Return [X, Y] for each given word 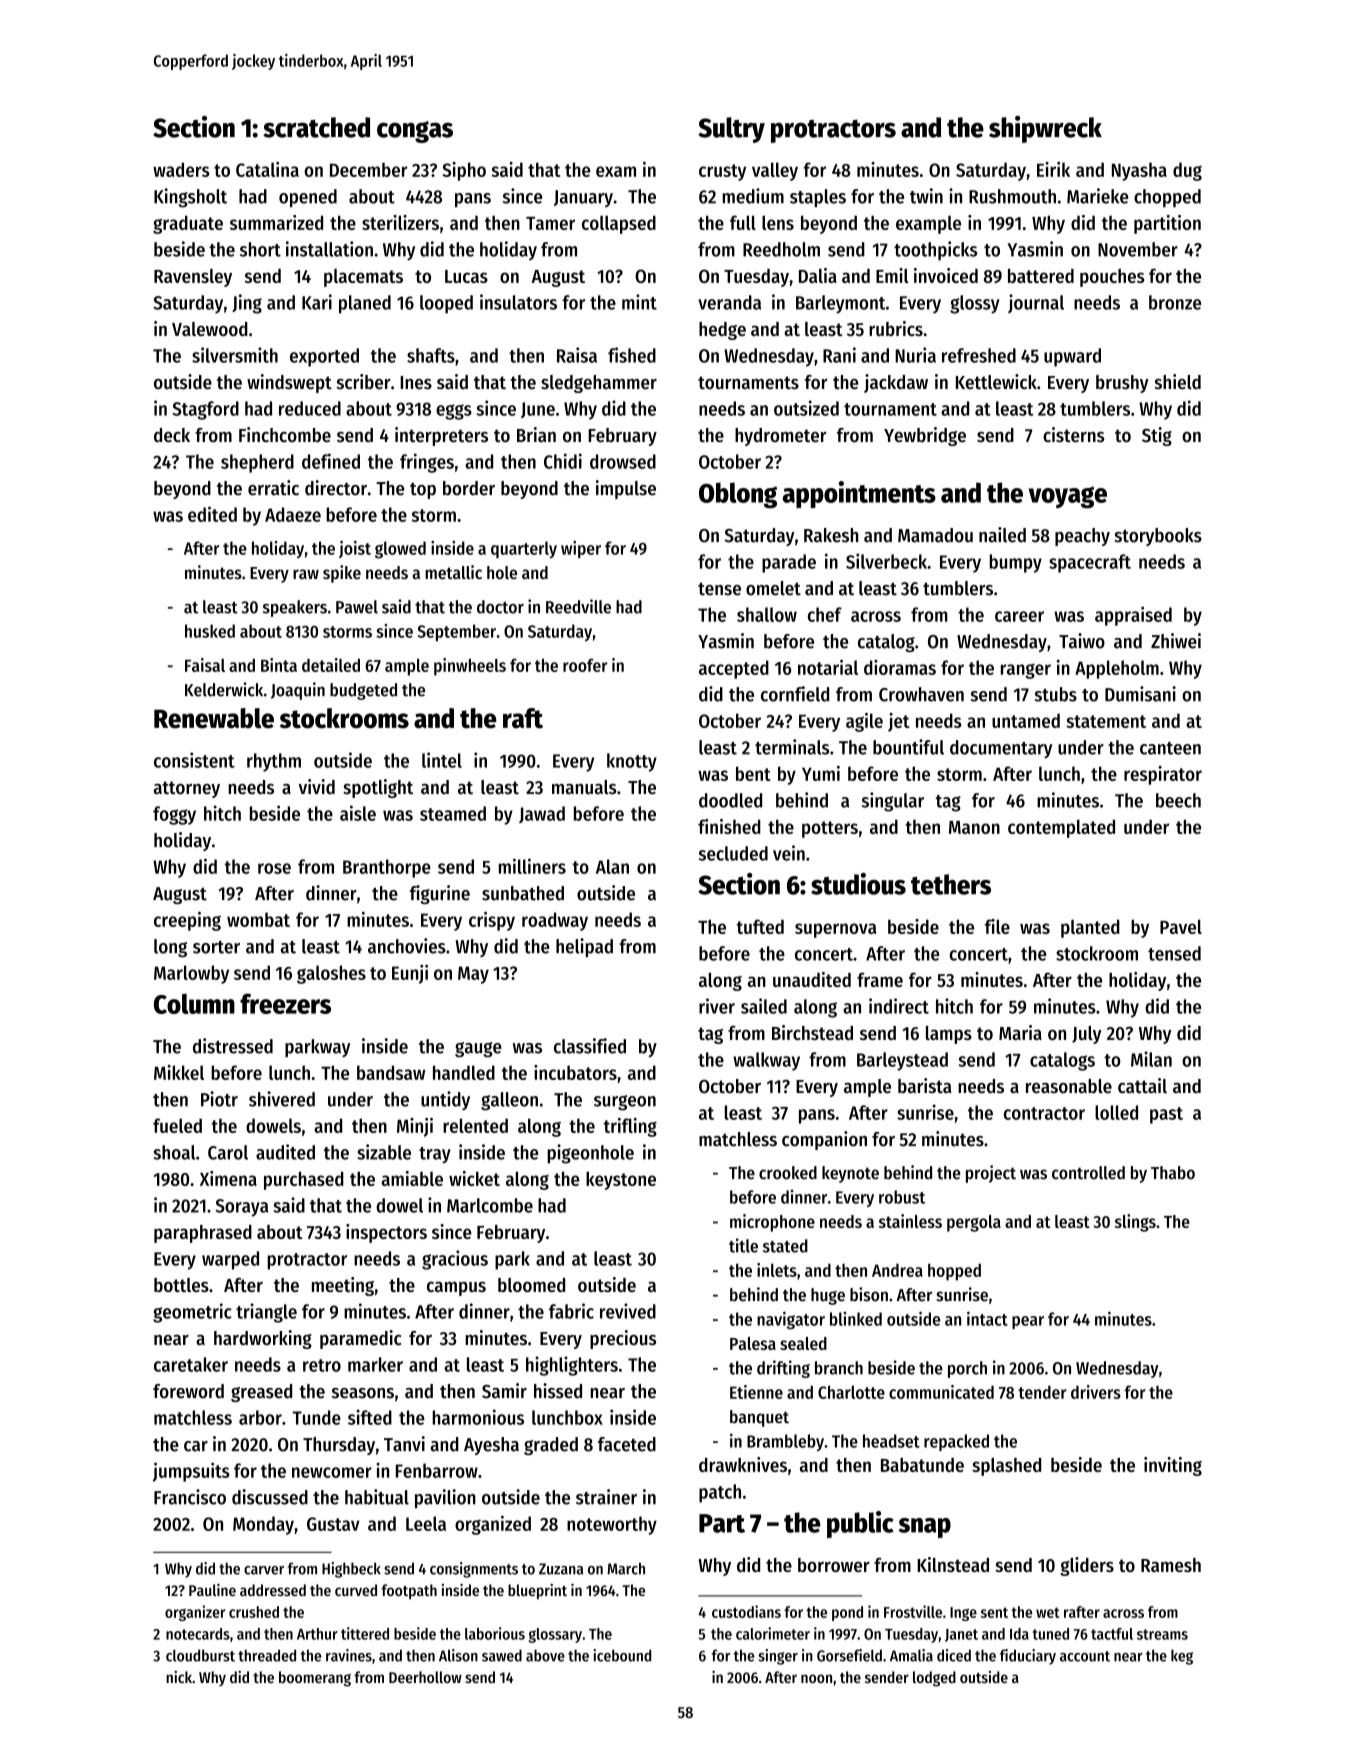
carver [264, 1570]
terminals [792, 747]
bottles [181, 1285]
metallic [453, 572]
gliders [1087, 1566]
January [583, 198]
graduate [188, 224]
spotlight [378, 788]
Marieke [1097, 196]
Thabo [1173, 1173]
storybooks [1158, 537]
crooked [788, 1173]
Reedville [578, 606]
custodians [746, 1611]
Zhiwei [1176, 641]
